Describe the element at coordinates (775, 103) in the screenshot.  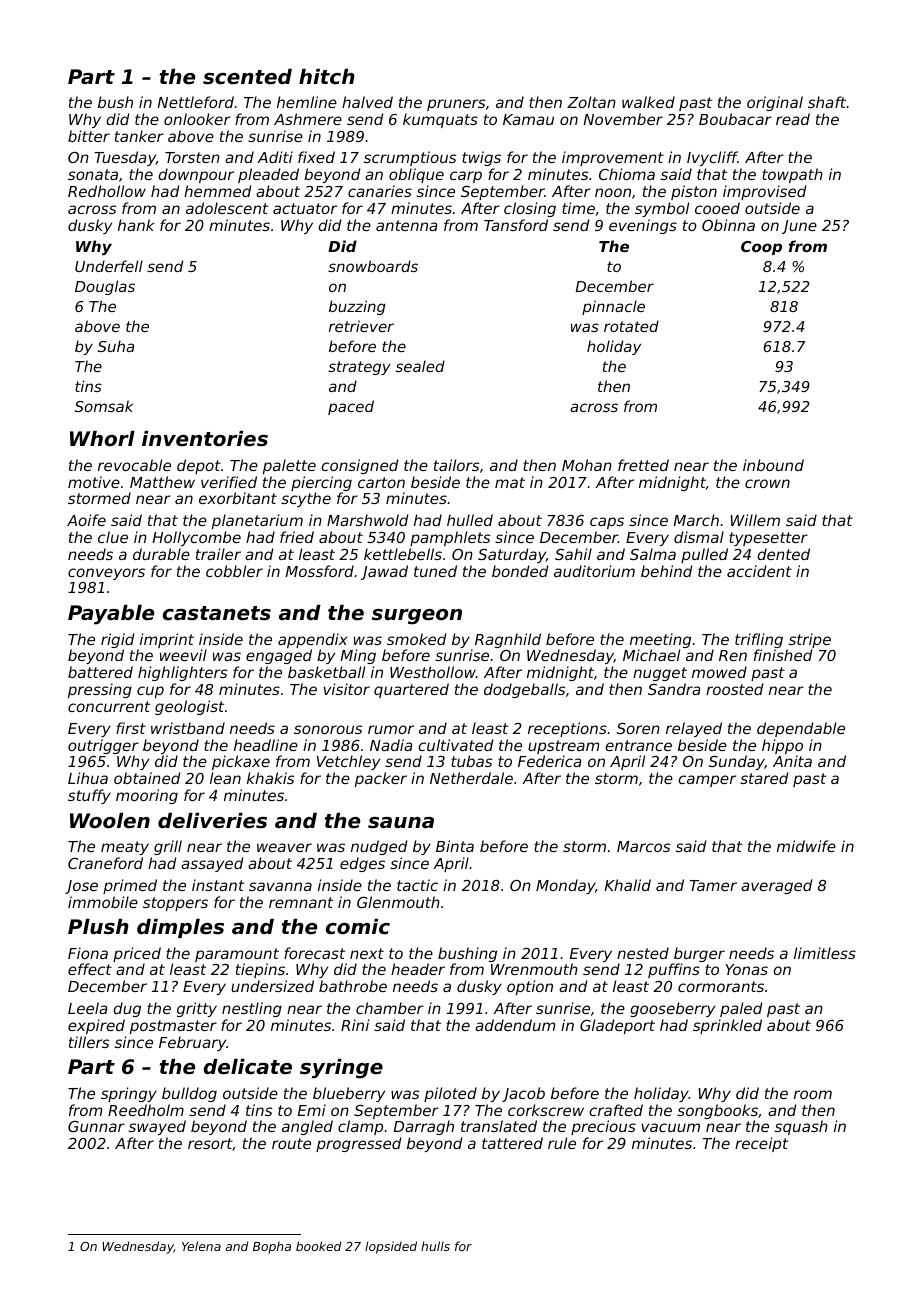
I see `original` at that location.
